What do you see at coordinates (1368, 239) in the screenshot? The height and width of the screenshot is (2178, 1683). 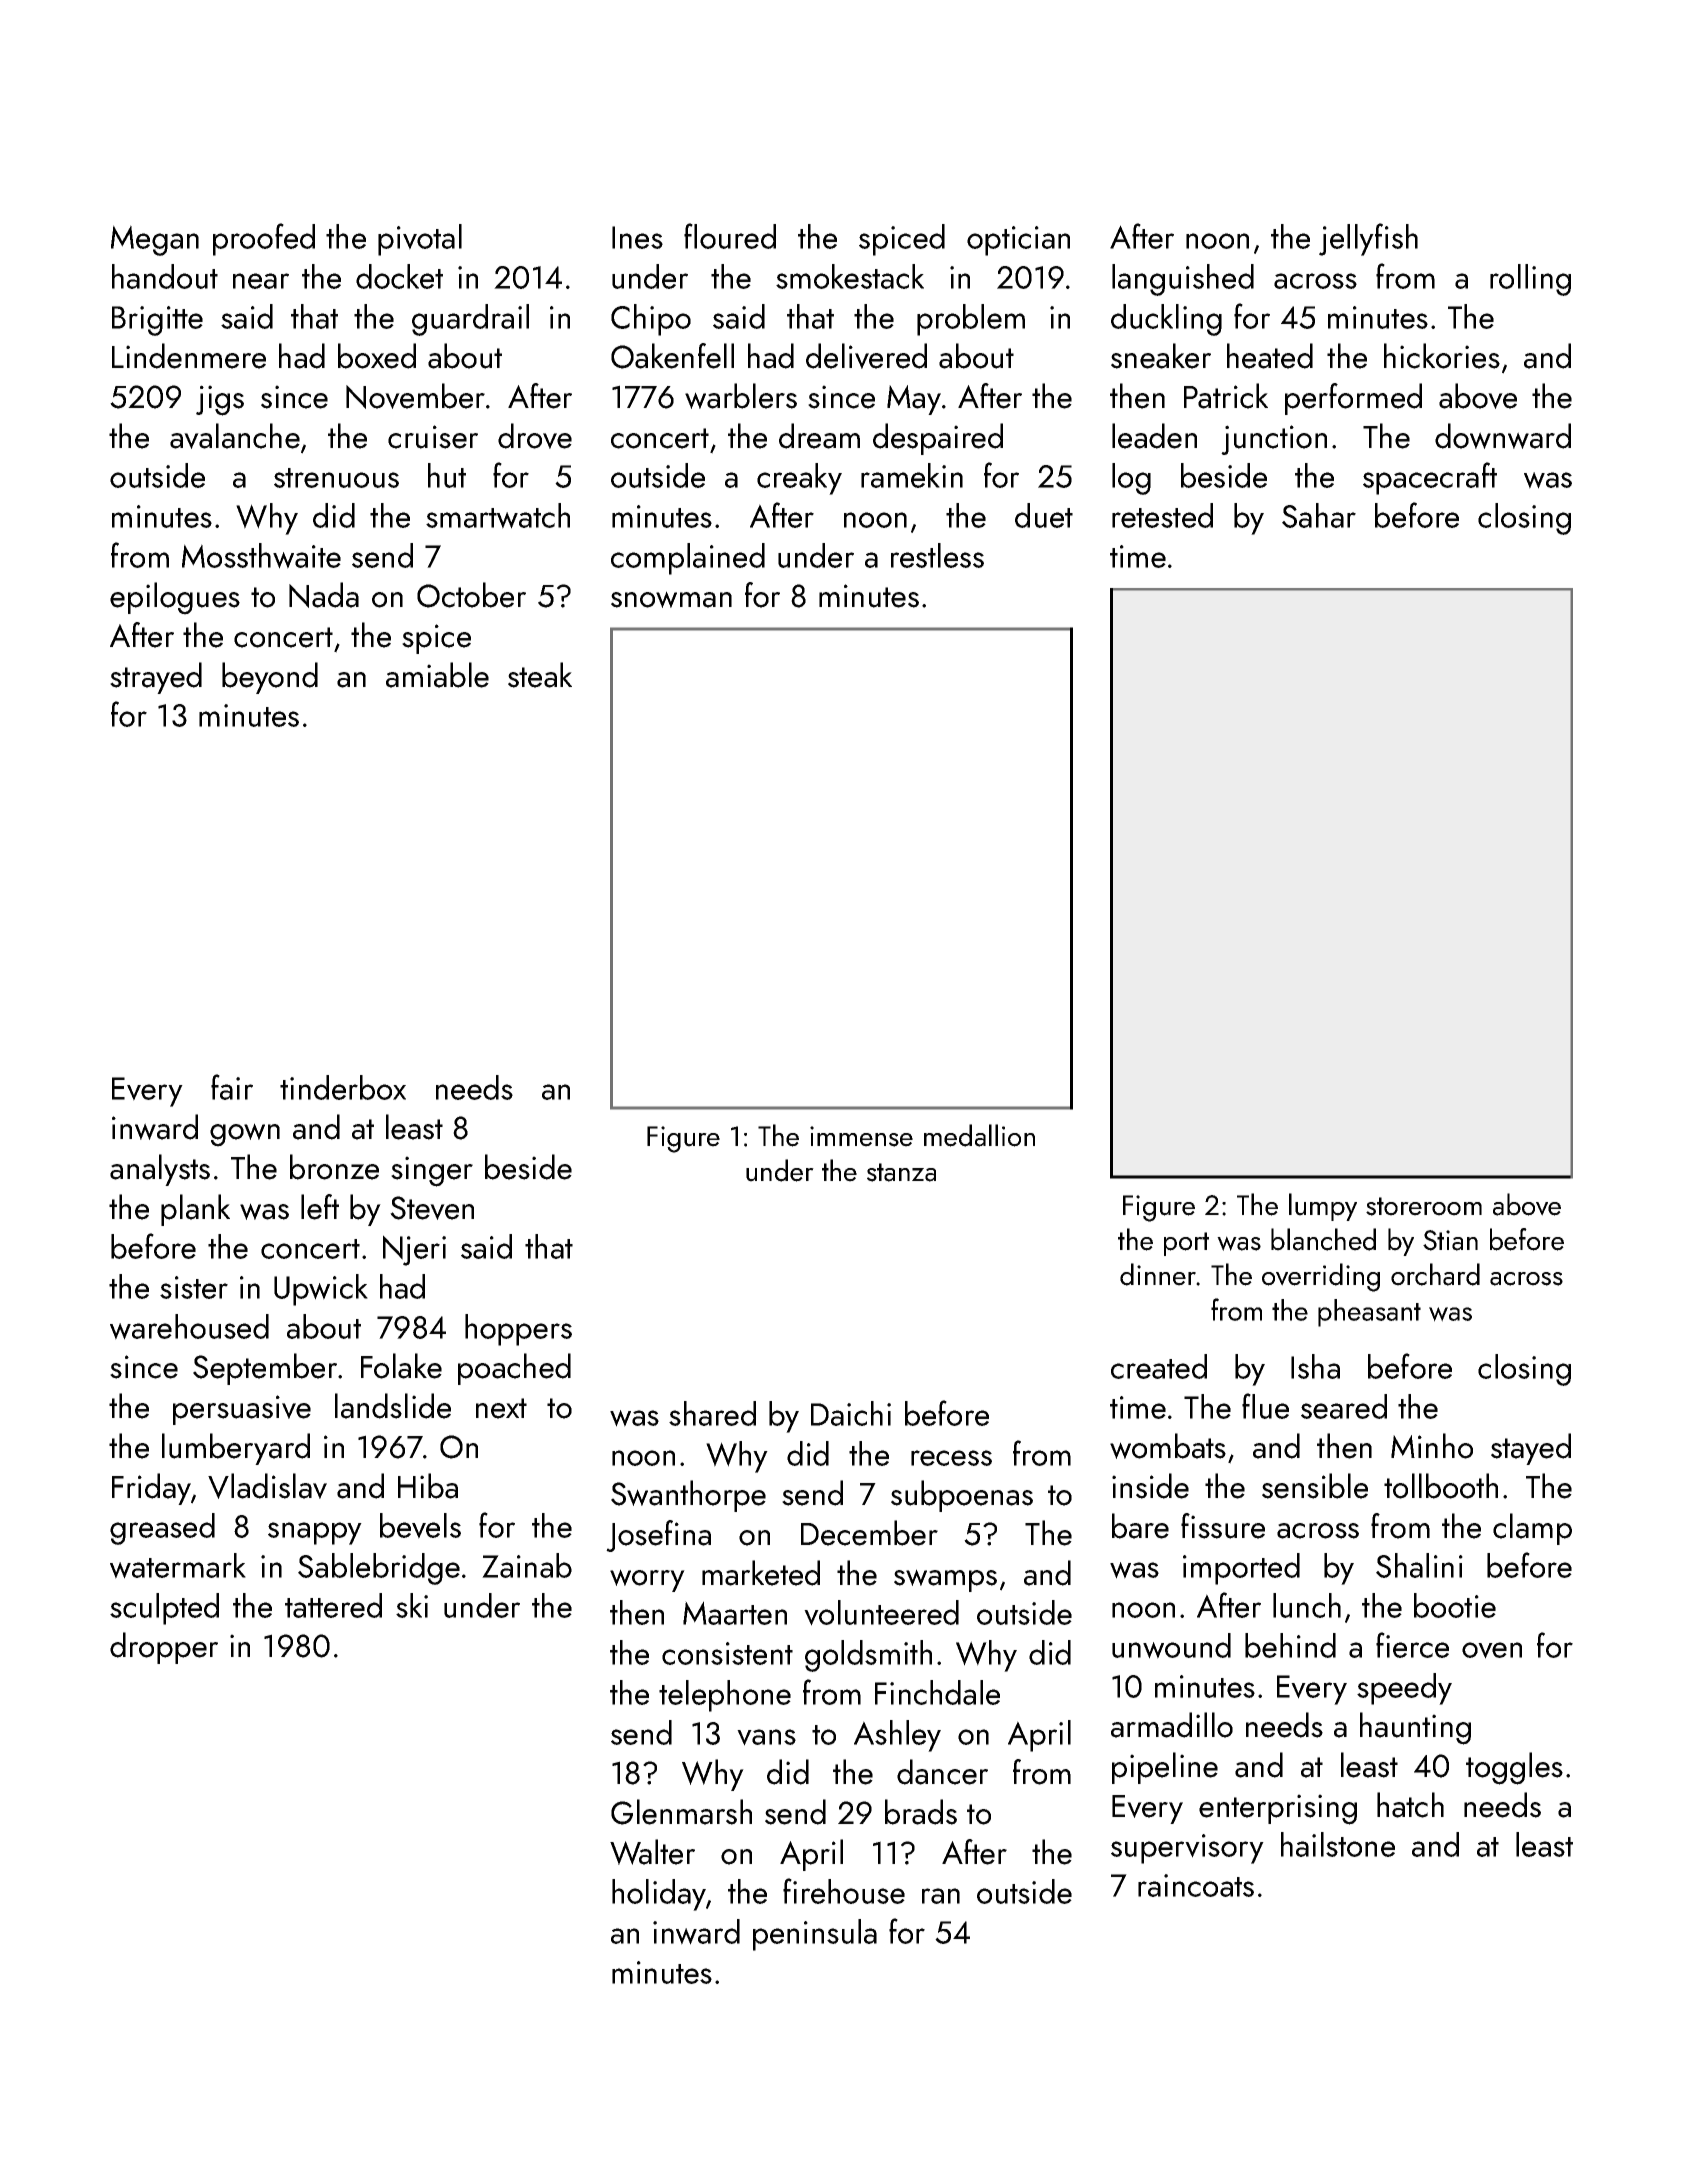 I see `jellyfish` at bounding box center [1368, 239].
